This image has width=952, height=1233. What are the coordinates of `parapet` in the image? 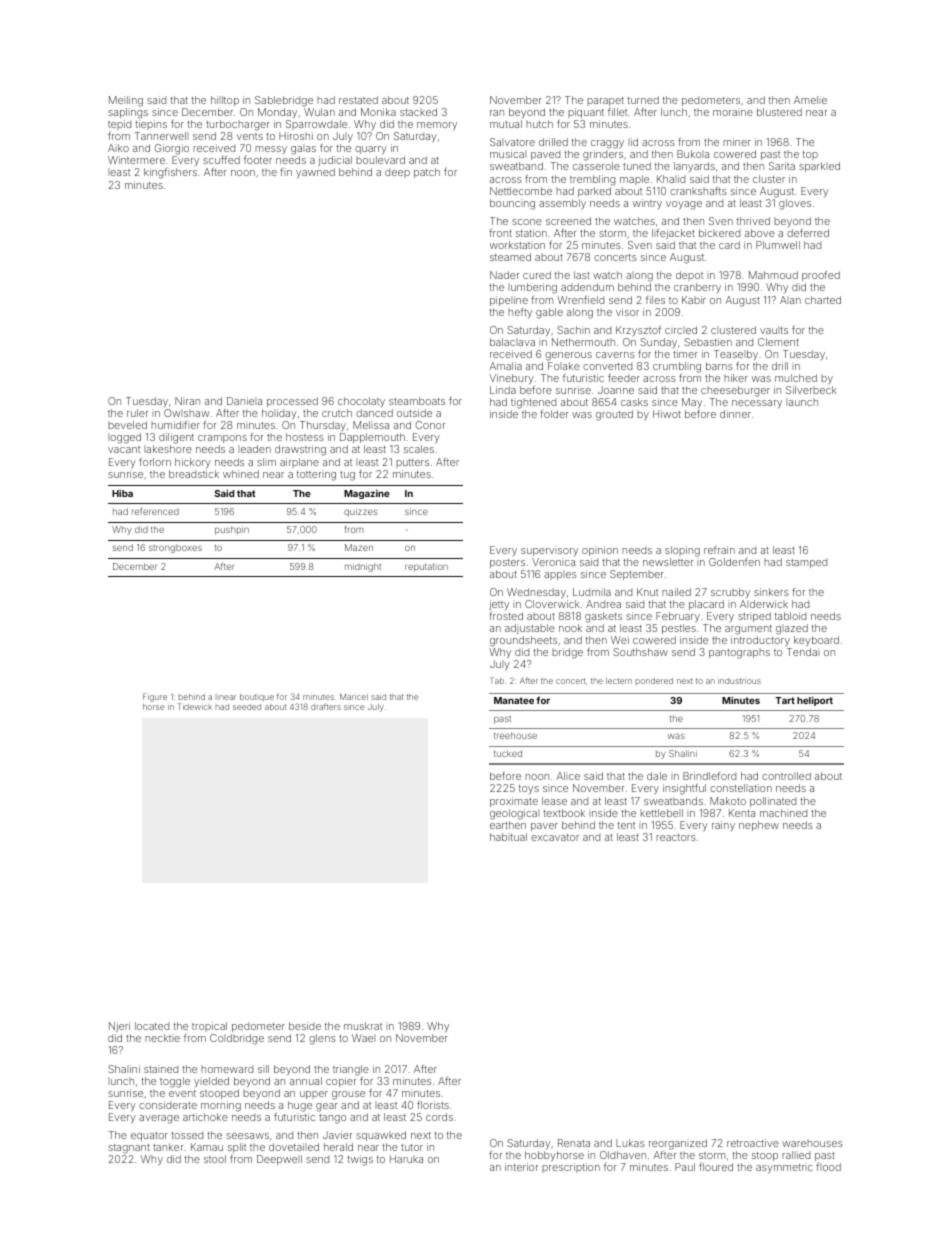 It's located at (605, 101).
